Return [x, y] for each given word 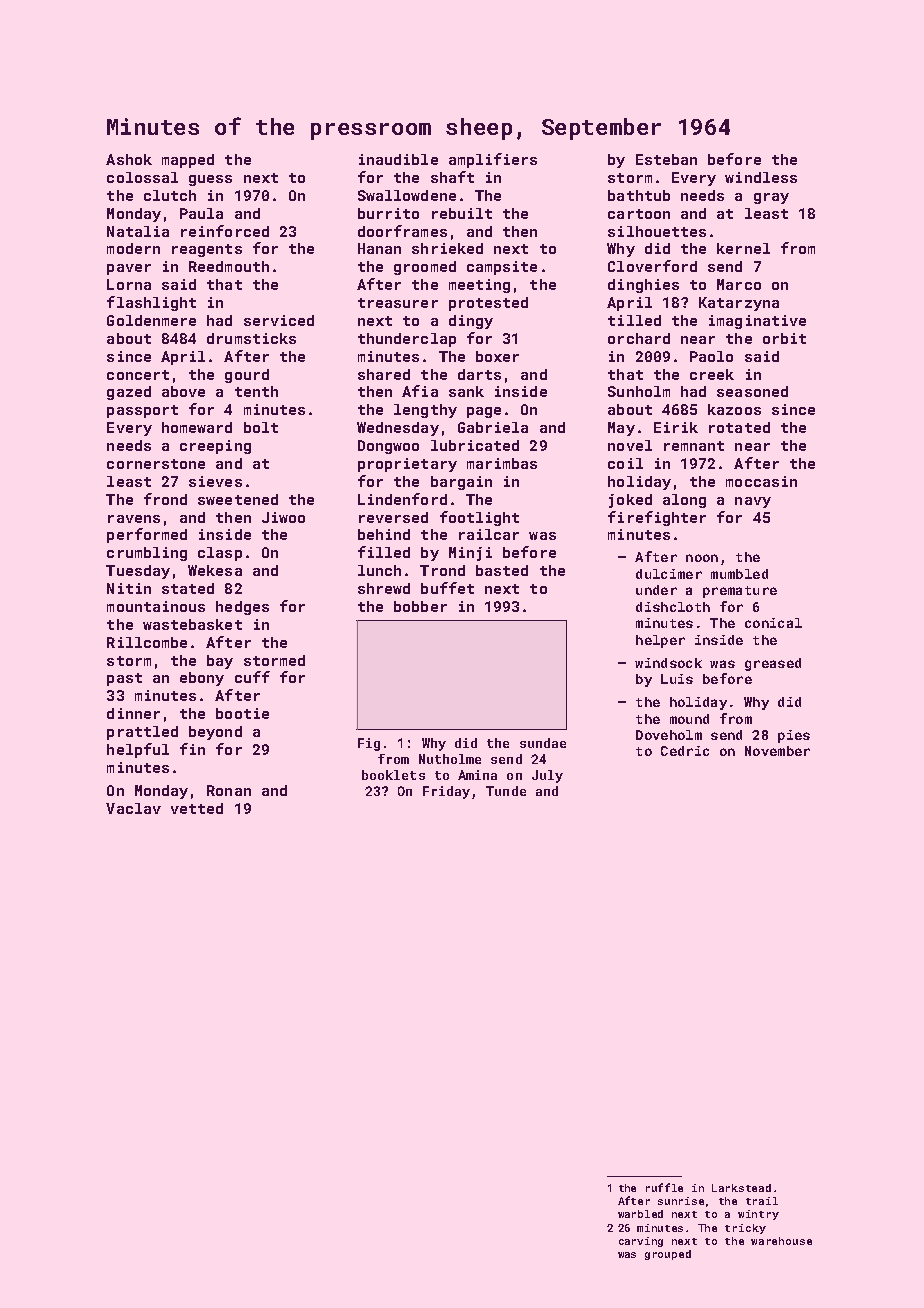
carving [641, 1242]
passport [142, 411]
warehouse [781, 1241]
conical [773, 623]
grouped [668, 1255]
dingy [471, 322]
